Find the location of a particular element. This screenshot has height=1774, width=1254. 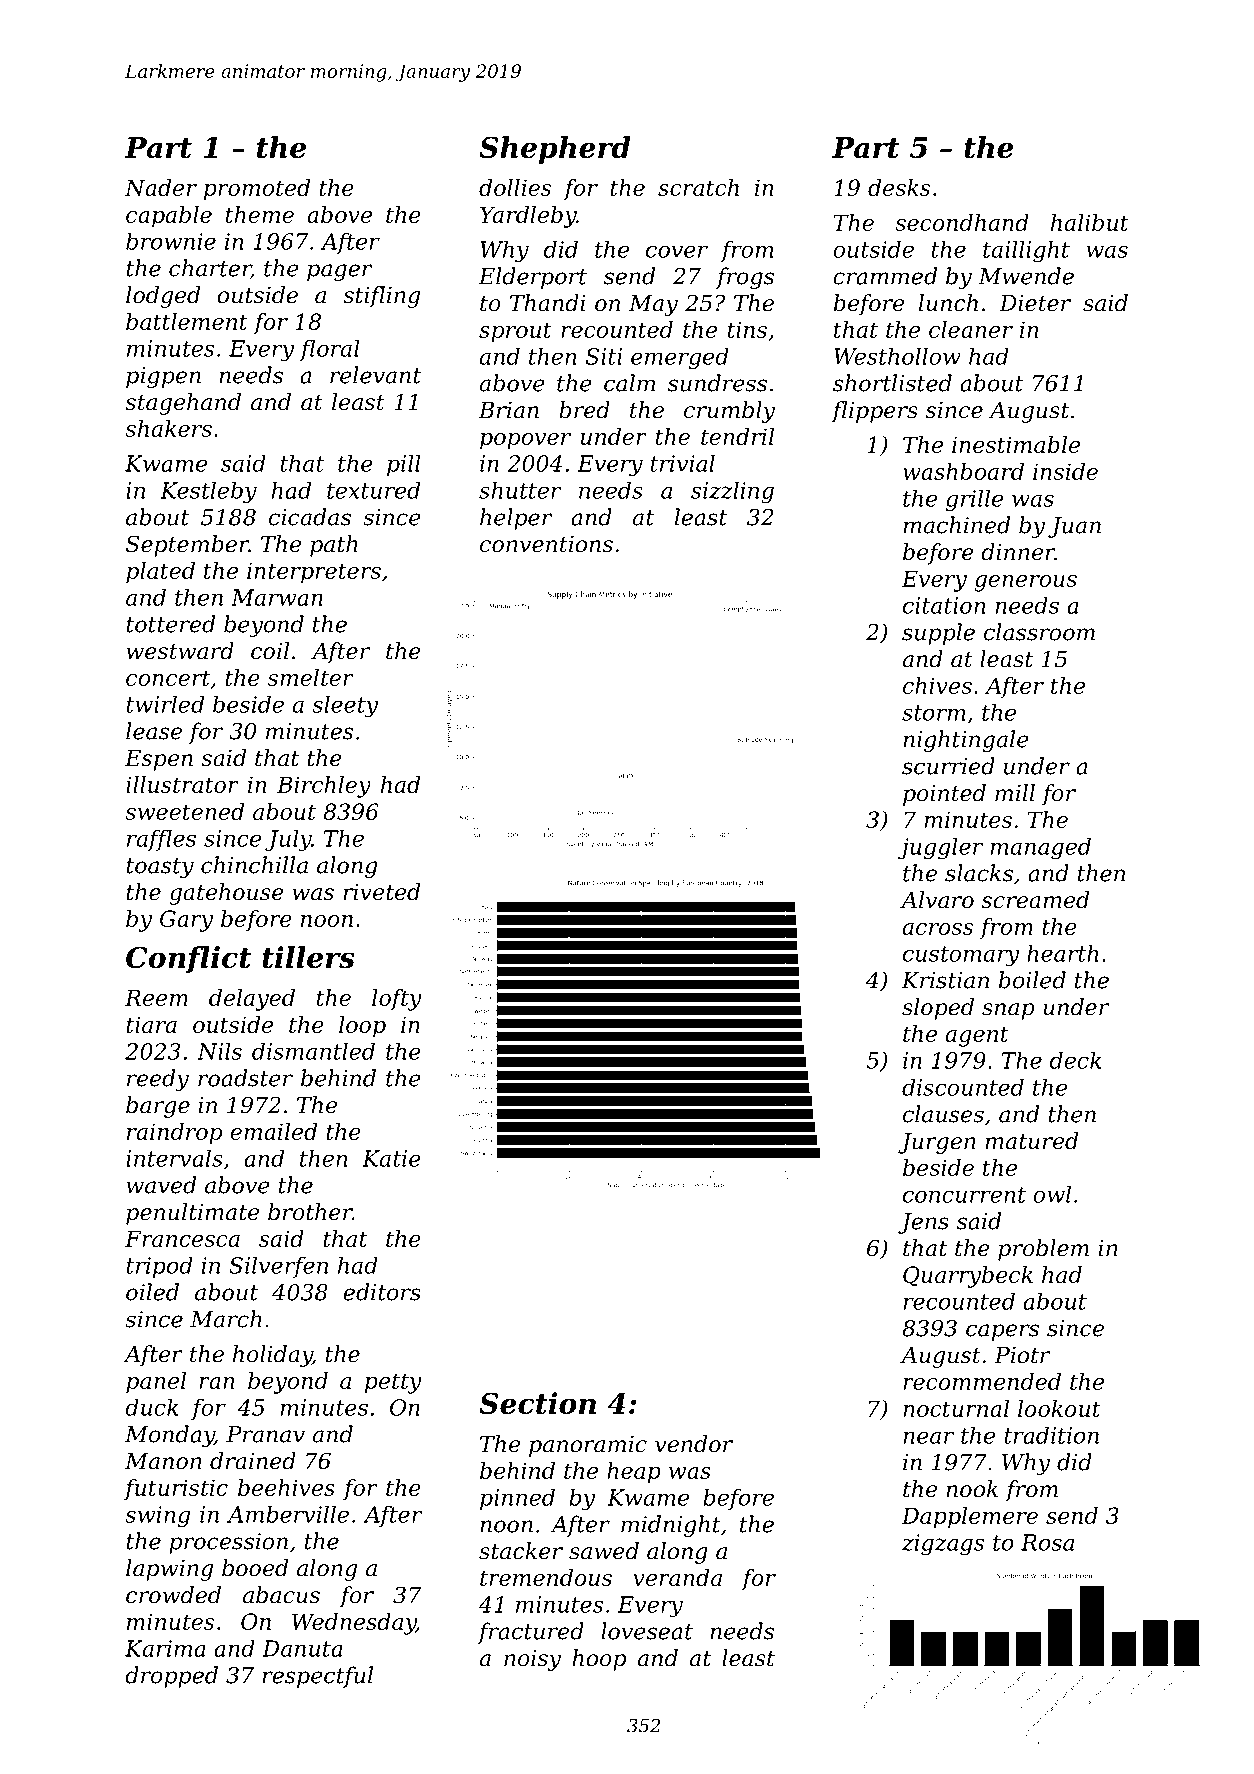

petty is located at coordinates (393, 1383).
